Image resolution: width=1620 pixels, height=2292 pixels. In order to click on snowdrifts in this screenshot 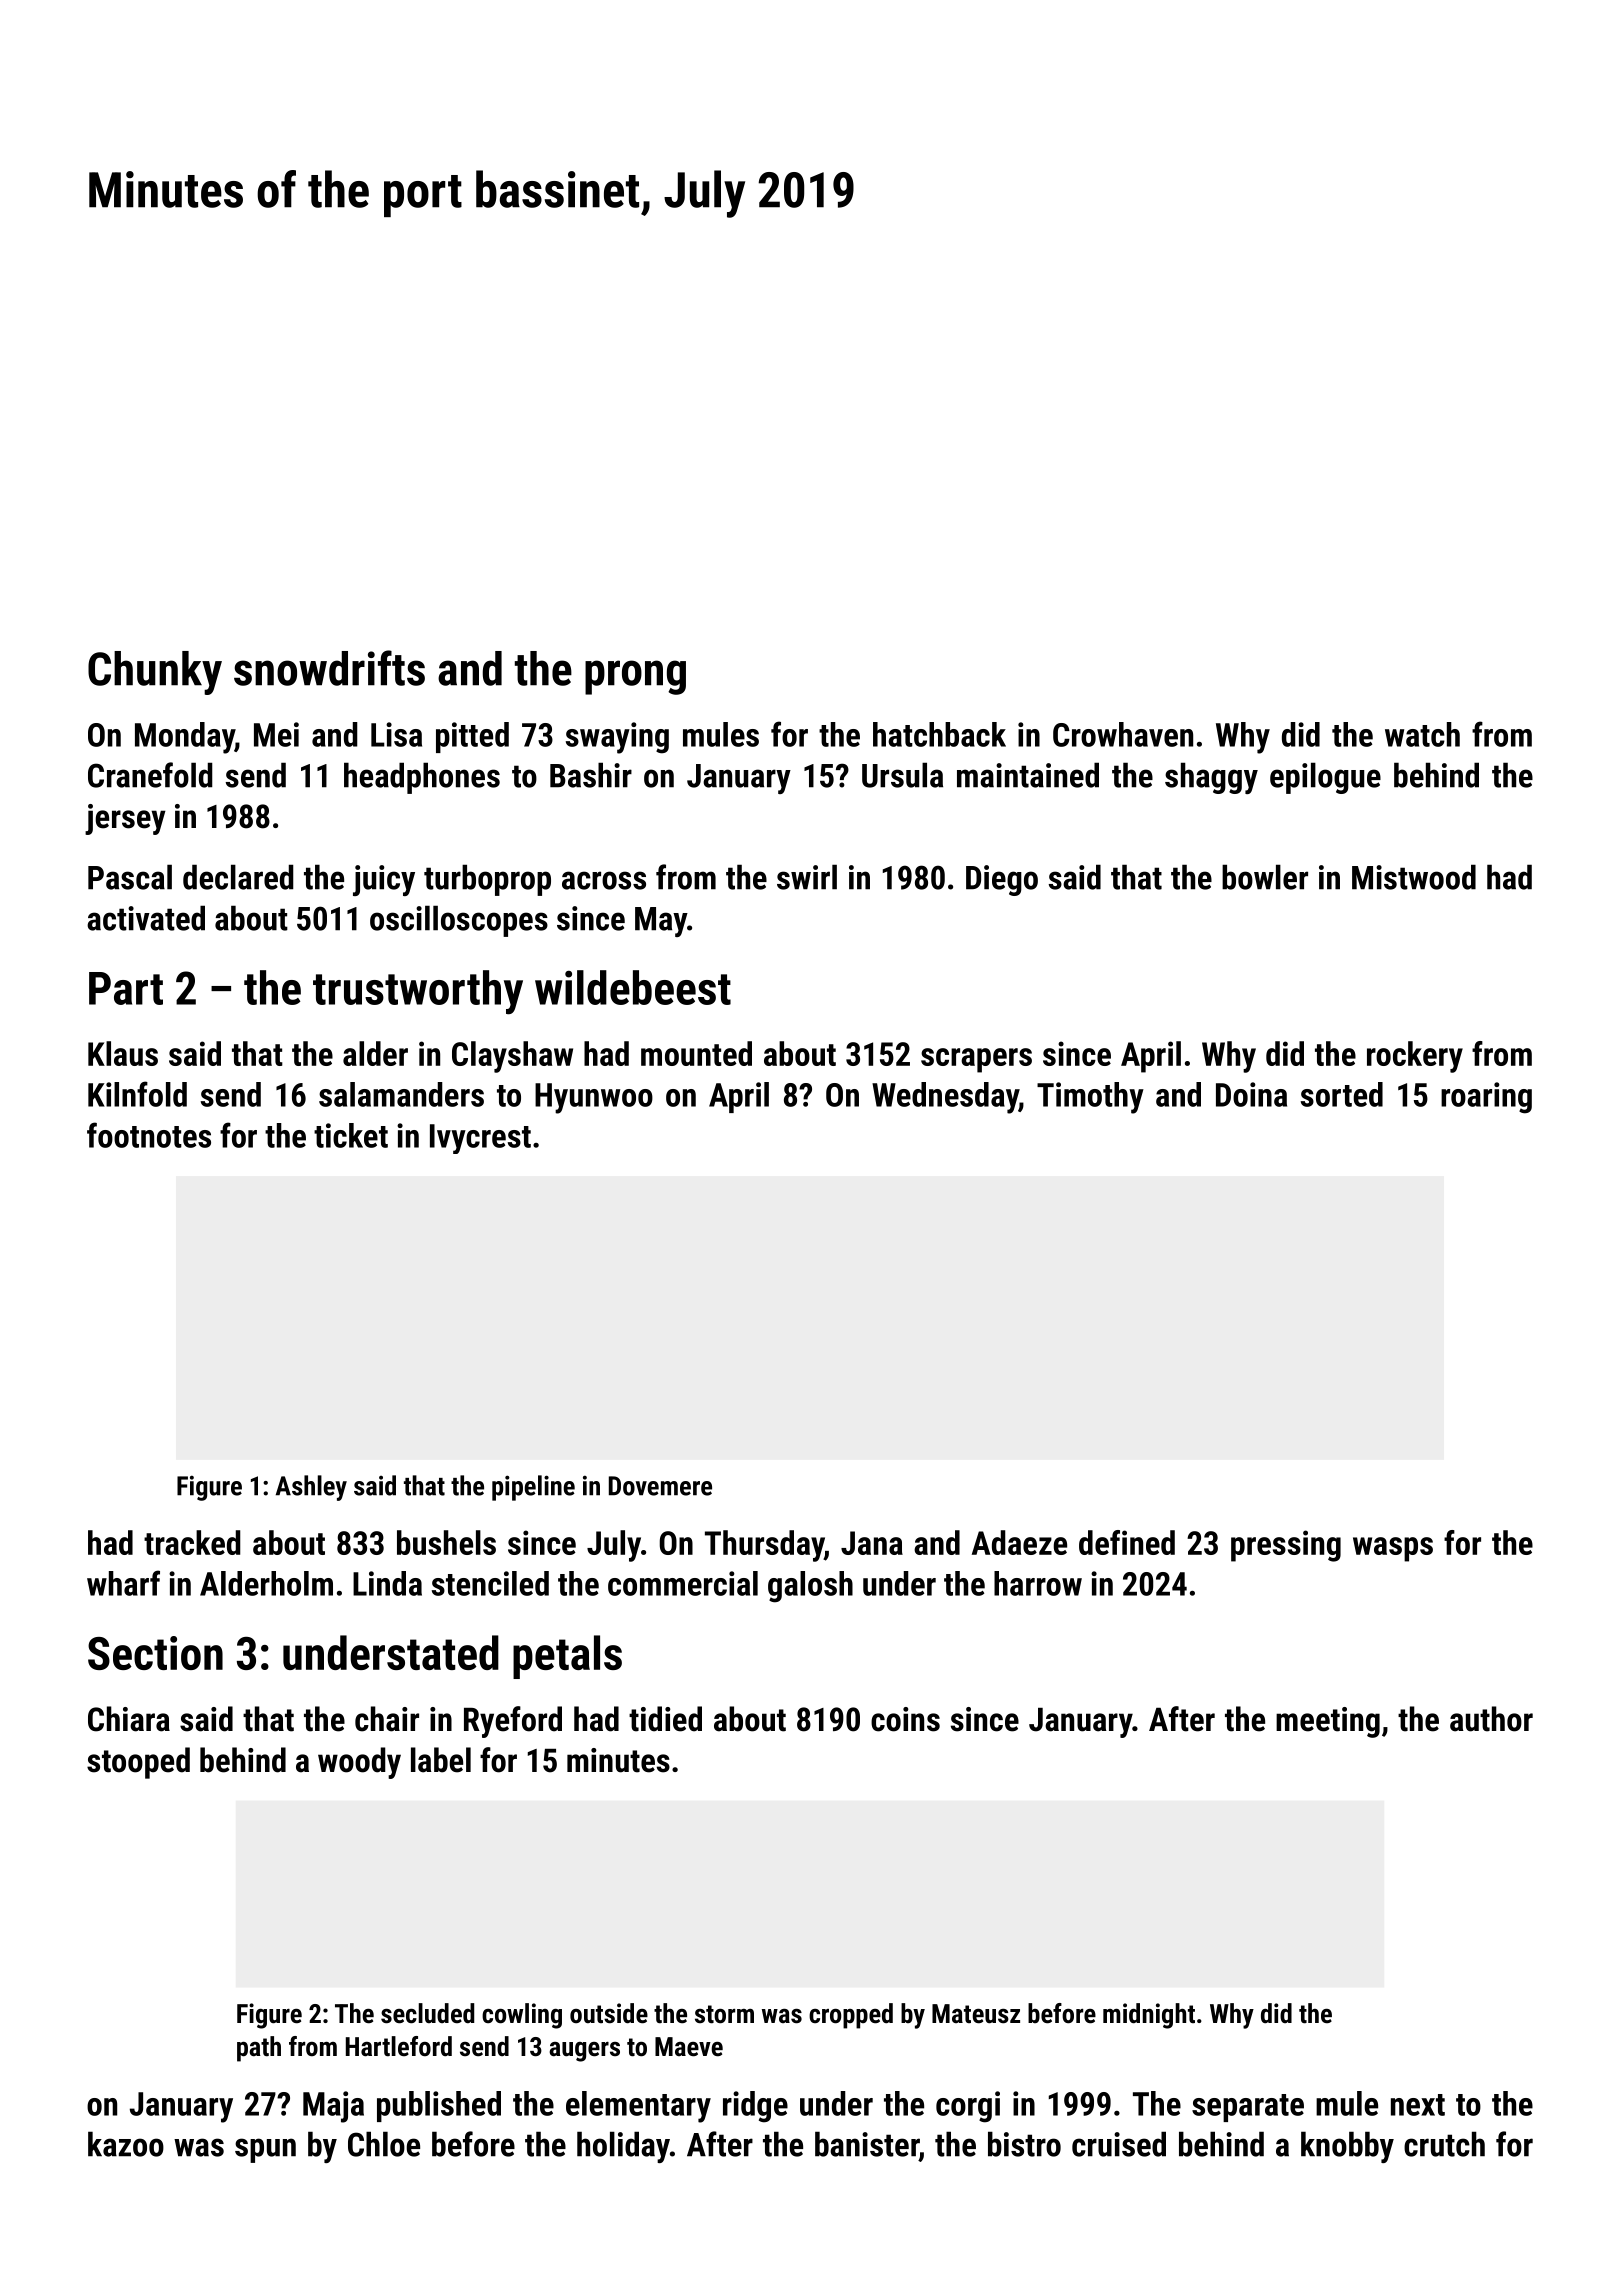, I will do `click(329, 668)`.
